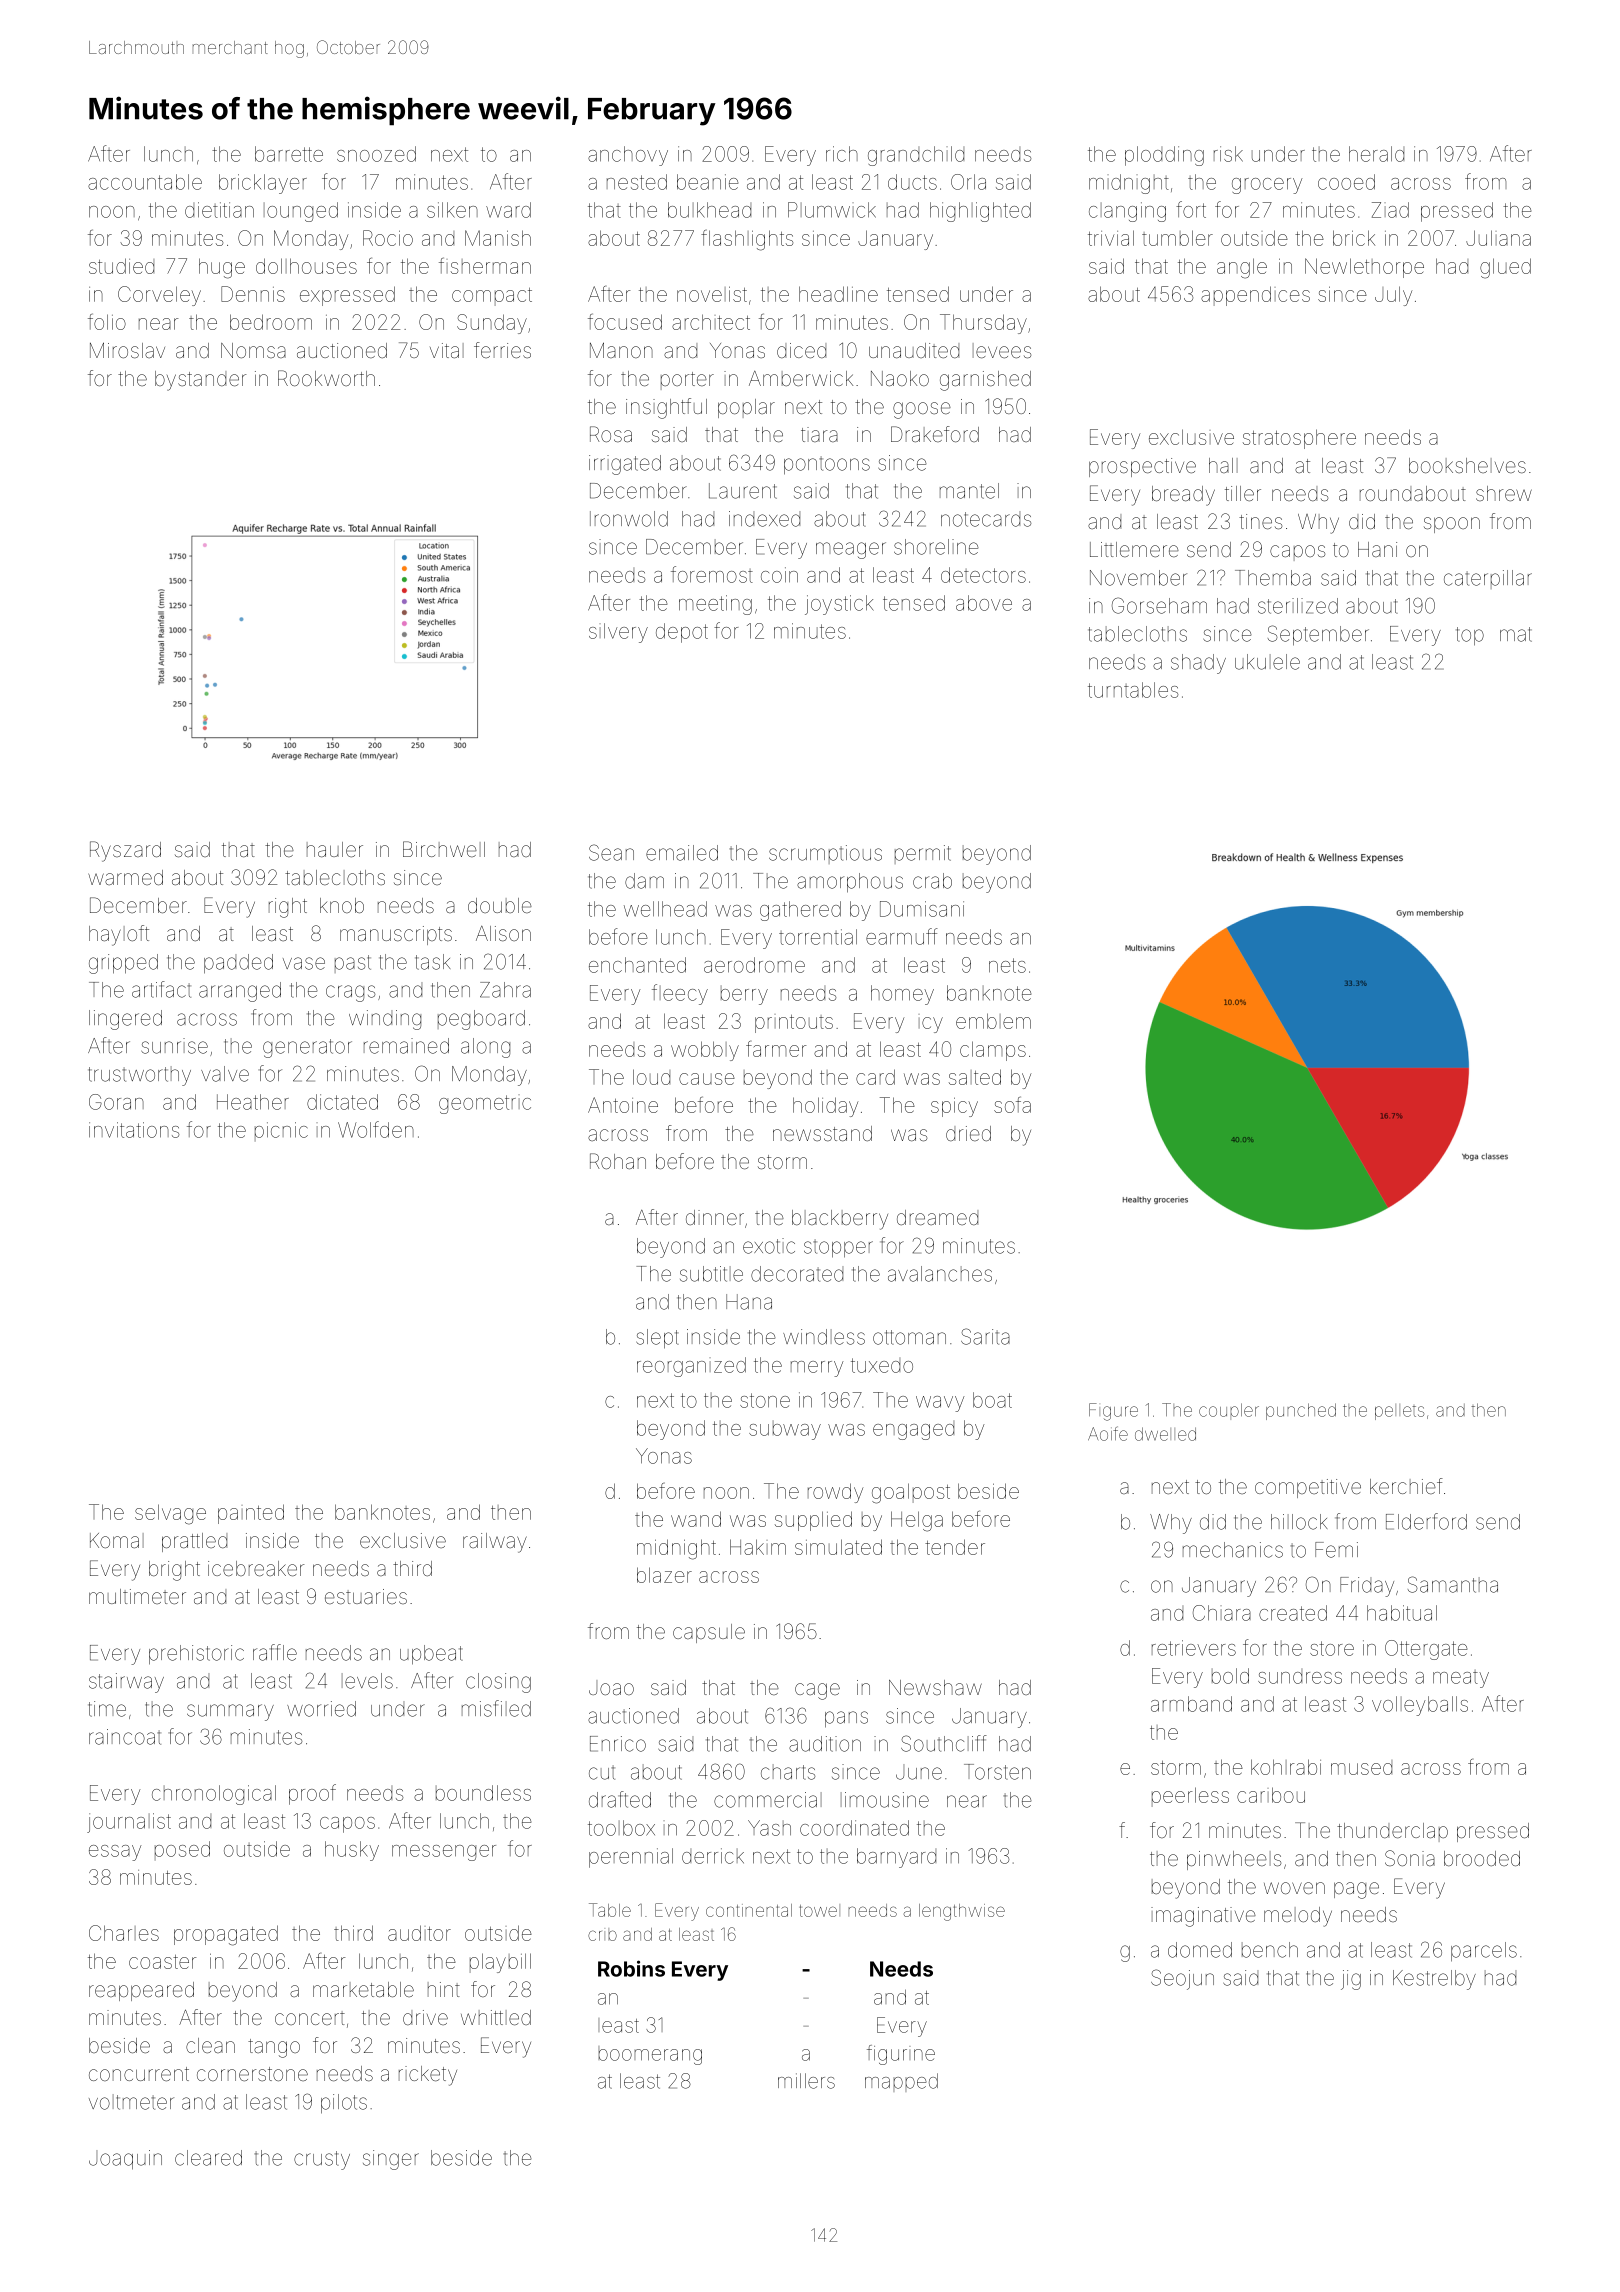 The image size is (1620, 2292). Describe the element at coordinates (289, 154) in the screenshot. I see `barrette` at that location.
